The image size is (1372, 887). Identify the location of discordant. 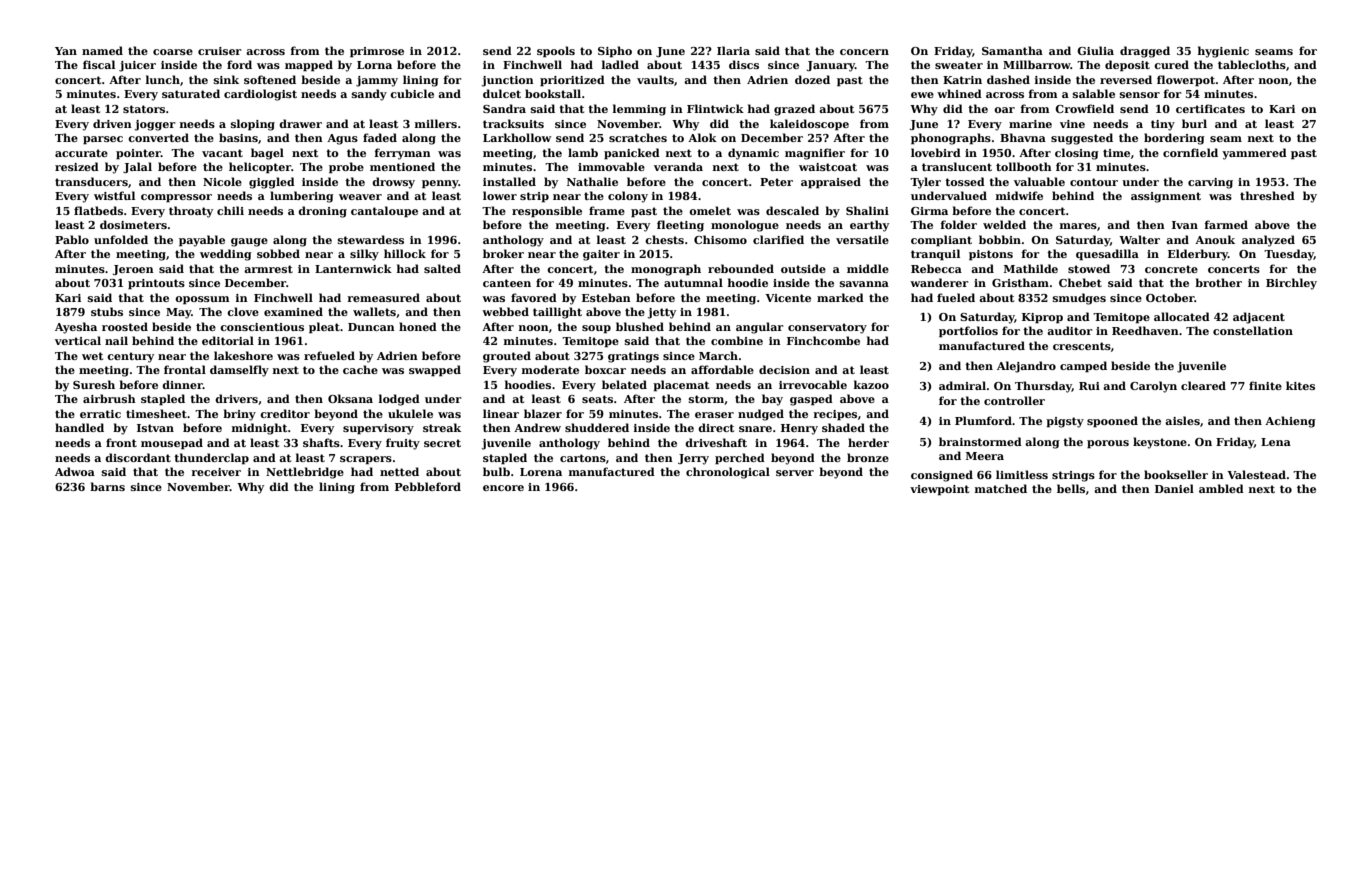
(138, 457).
